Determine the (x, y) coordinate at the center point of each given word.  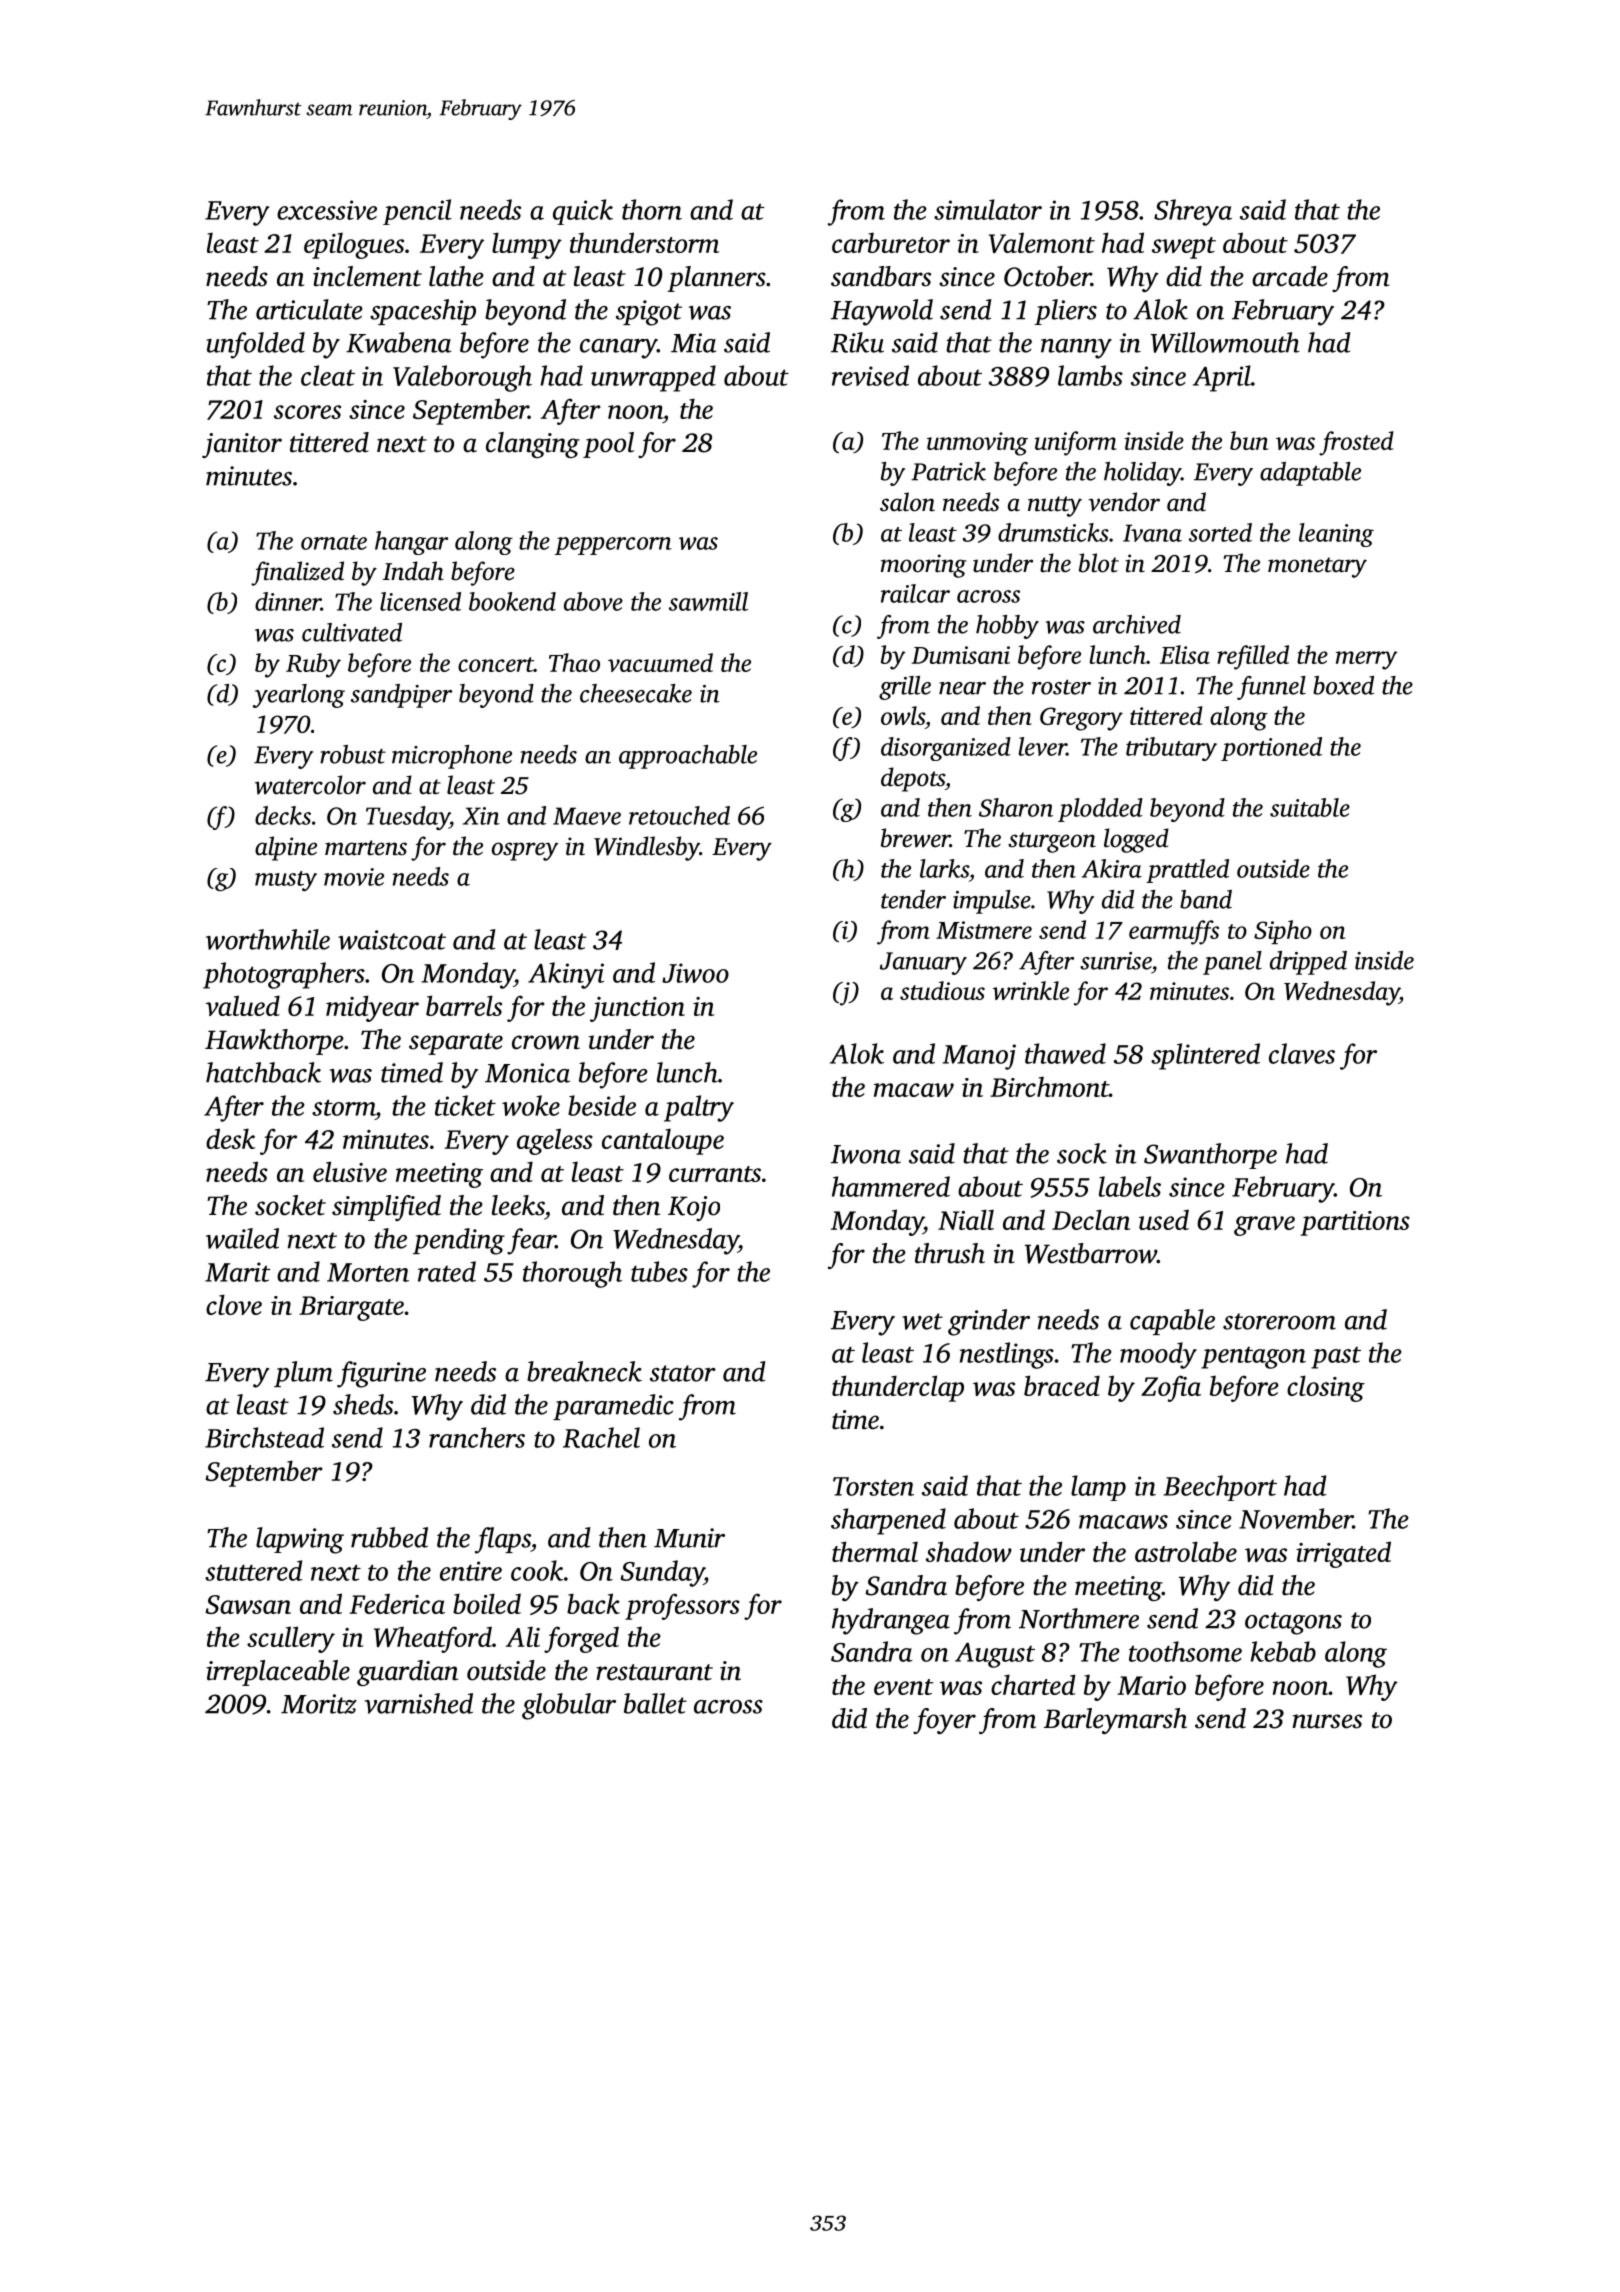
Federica (397, 1603)
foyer (944, 1721)
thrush (950, 1253)
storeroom (1279, 1321)
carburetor (891, 242)
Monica (527, 1073)
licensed (420, 601)
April (1222, 378)
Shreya (1193, 212)
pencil (417, 212)
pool (608, 445)
